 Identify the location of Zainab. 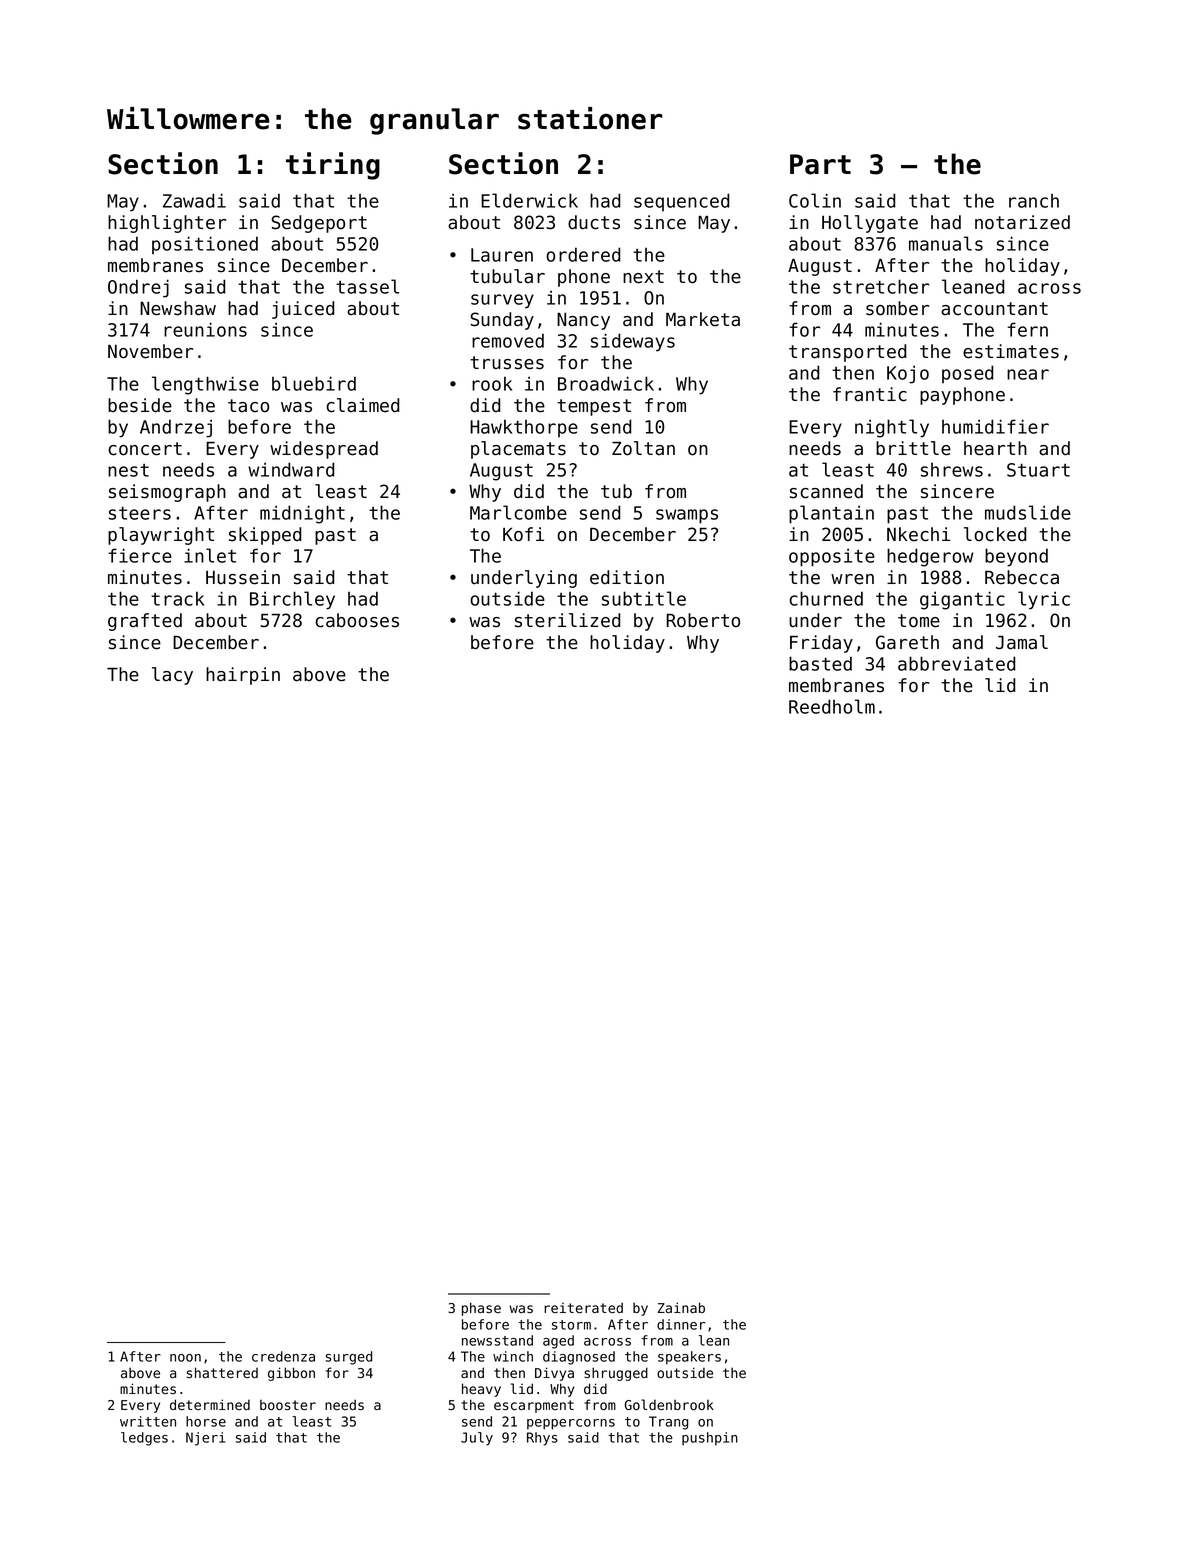
(681, 1307).
